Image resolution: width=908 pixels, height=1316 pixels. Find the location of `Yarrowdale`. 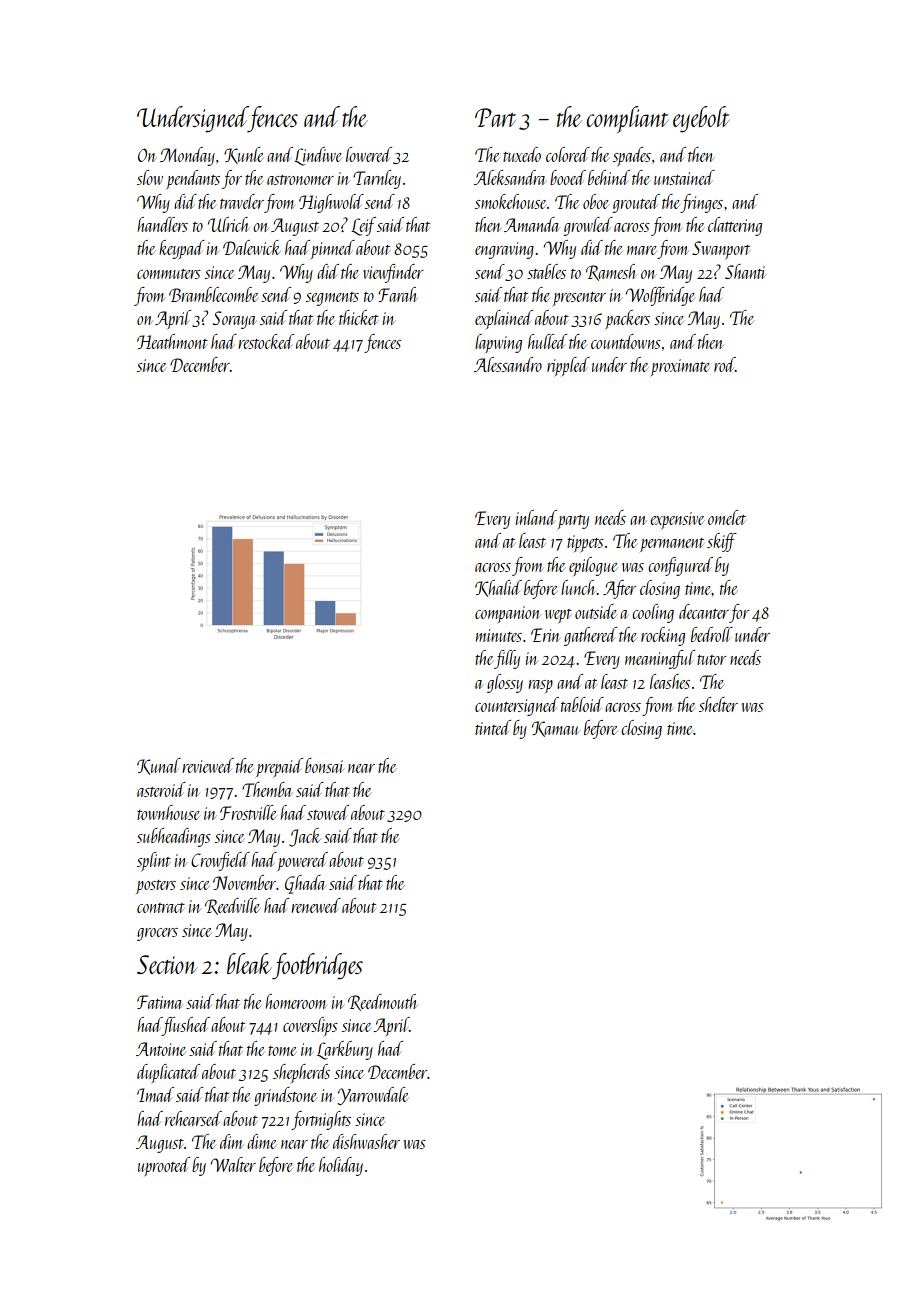

Yarrowdale is located at coordinates (372, 1096).
